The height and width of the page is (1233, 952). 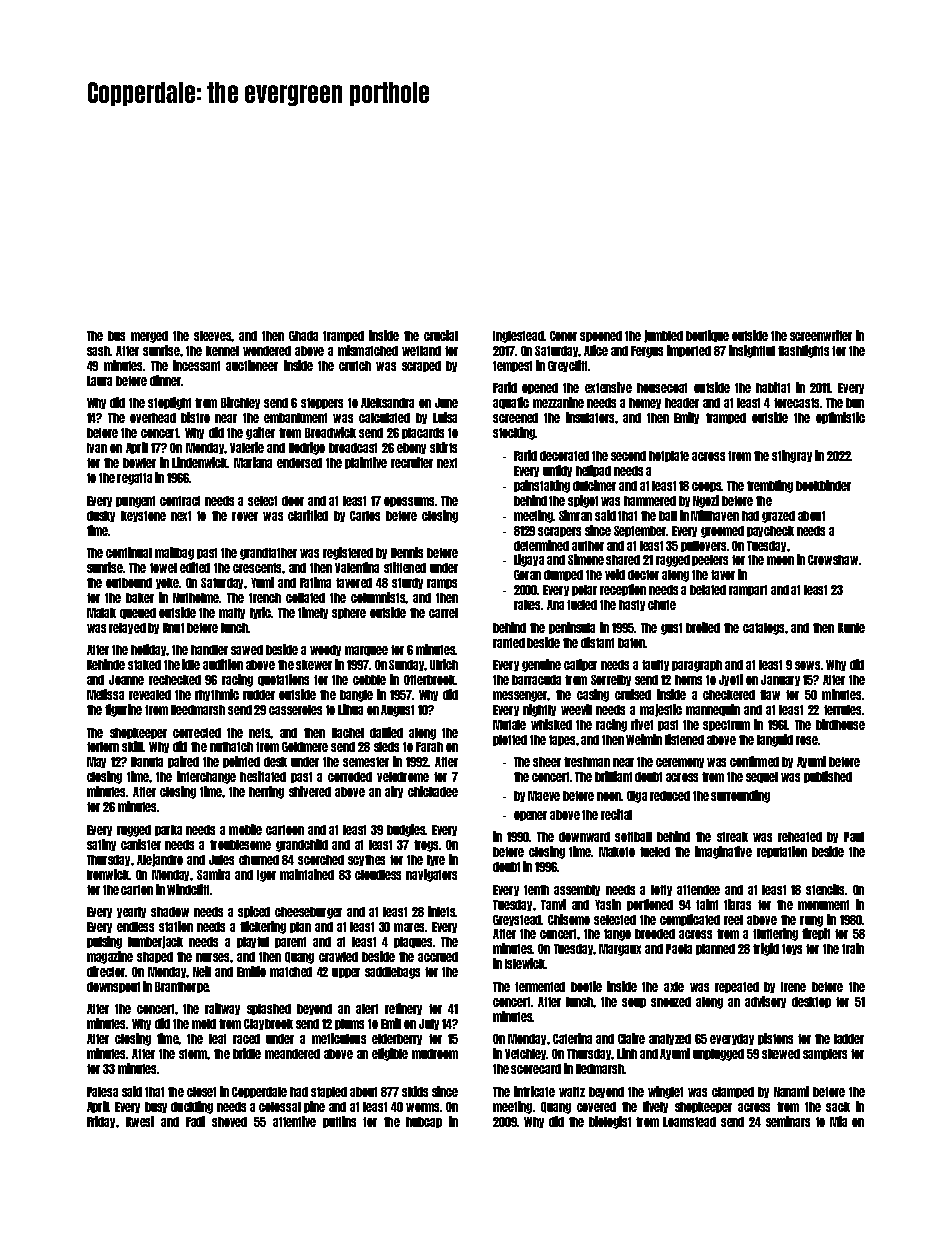 I want to click on Fadi, so click(x=195, y=1121).
